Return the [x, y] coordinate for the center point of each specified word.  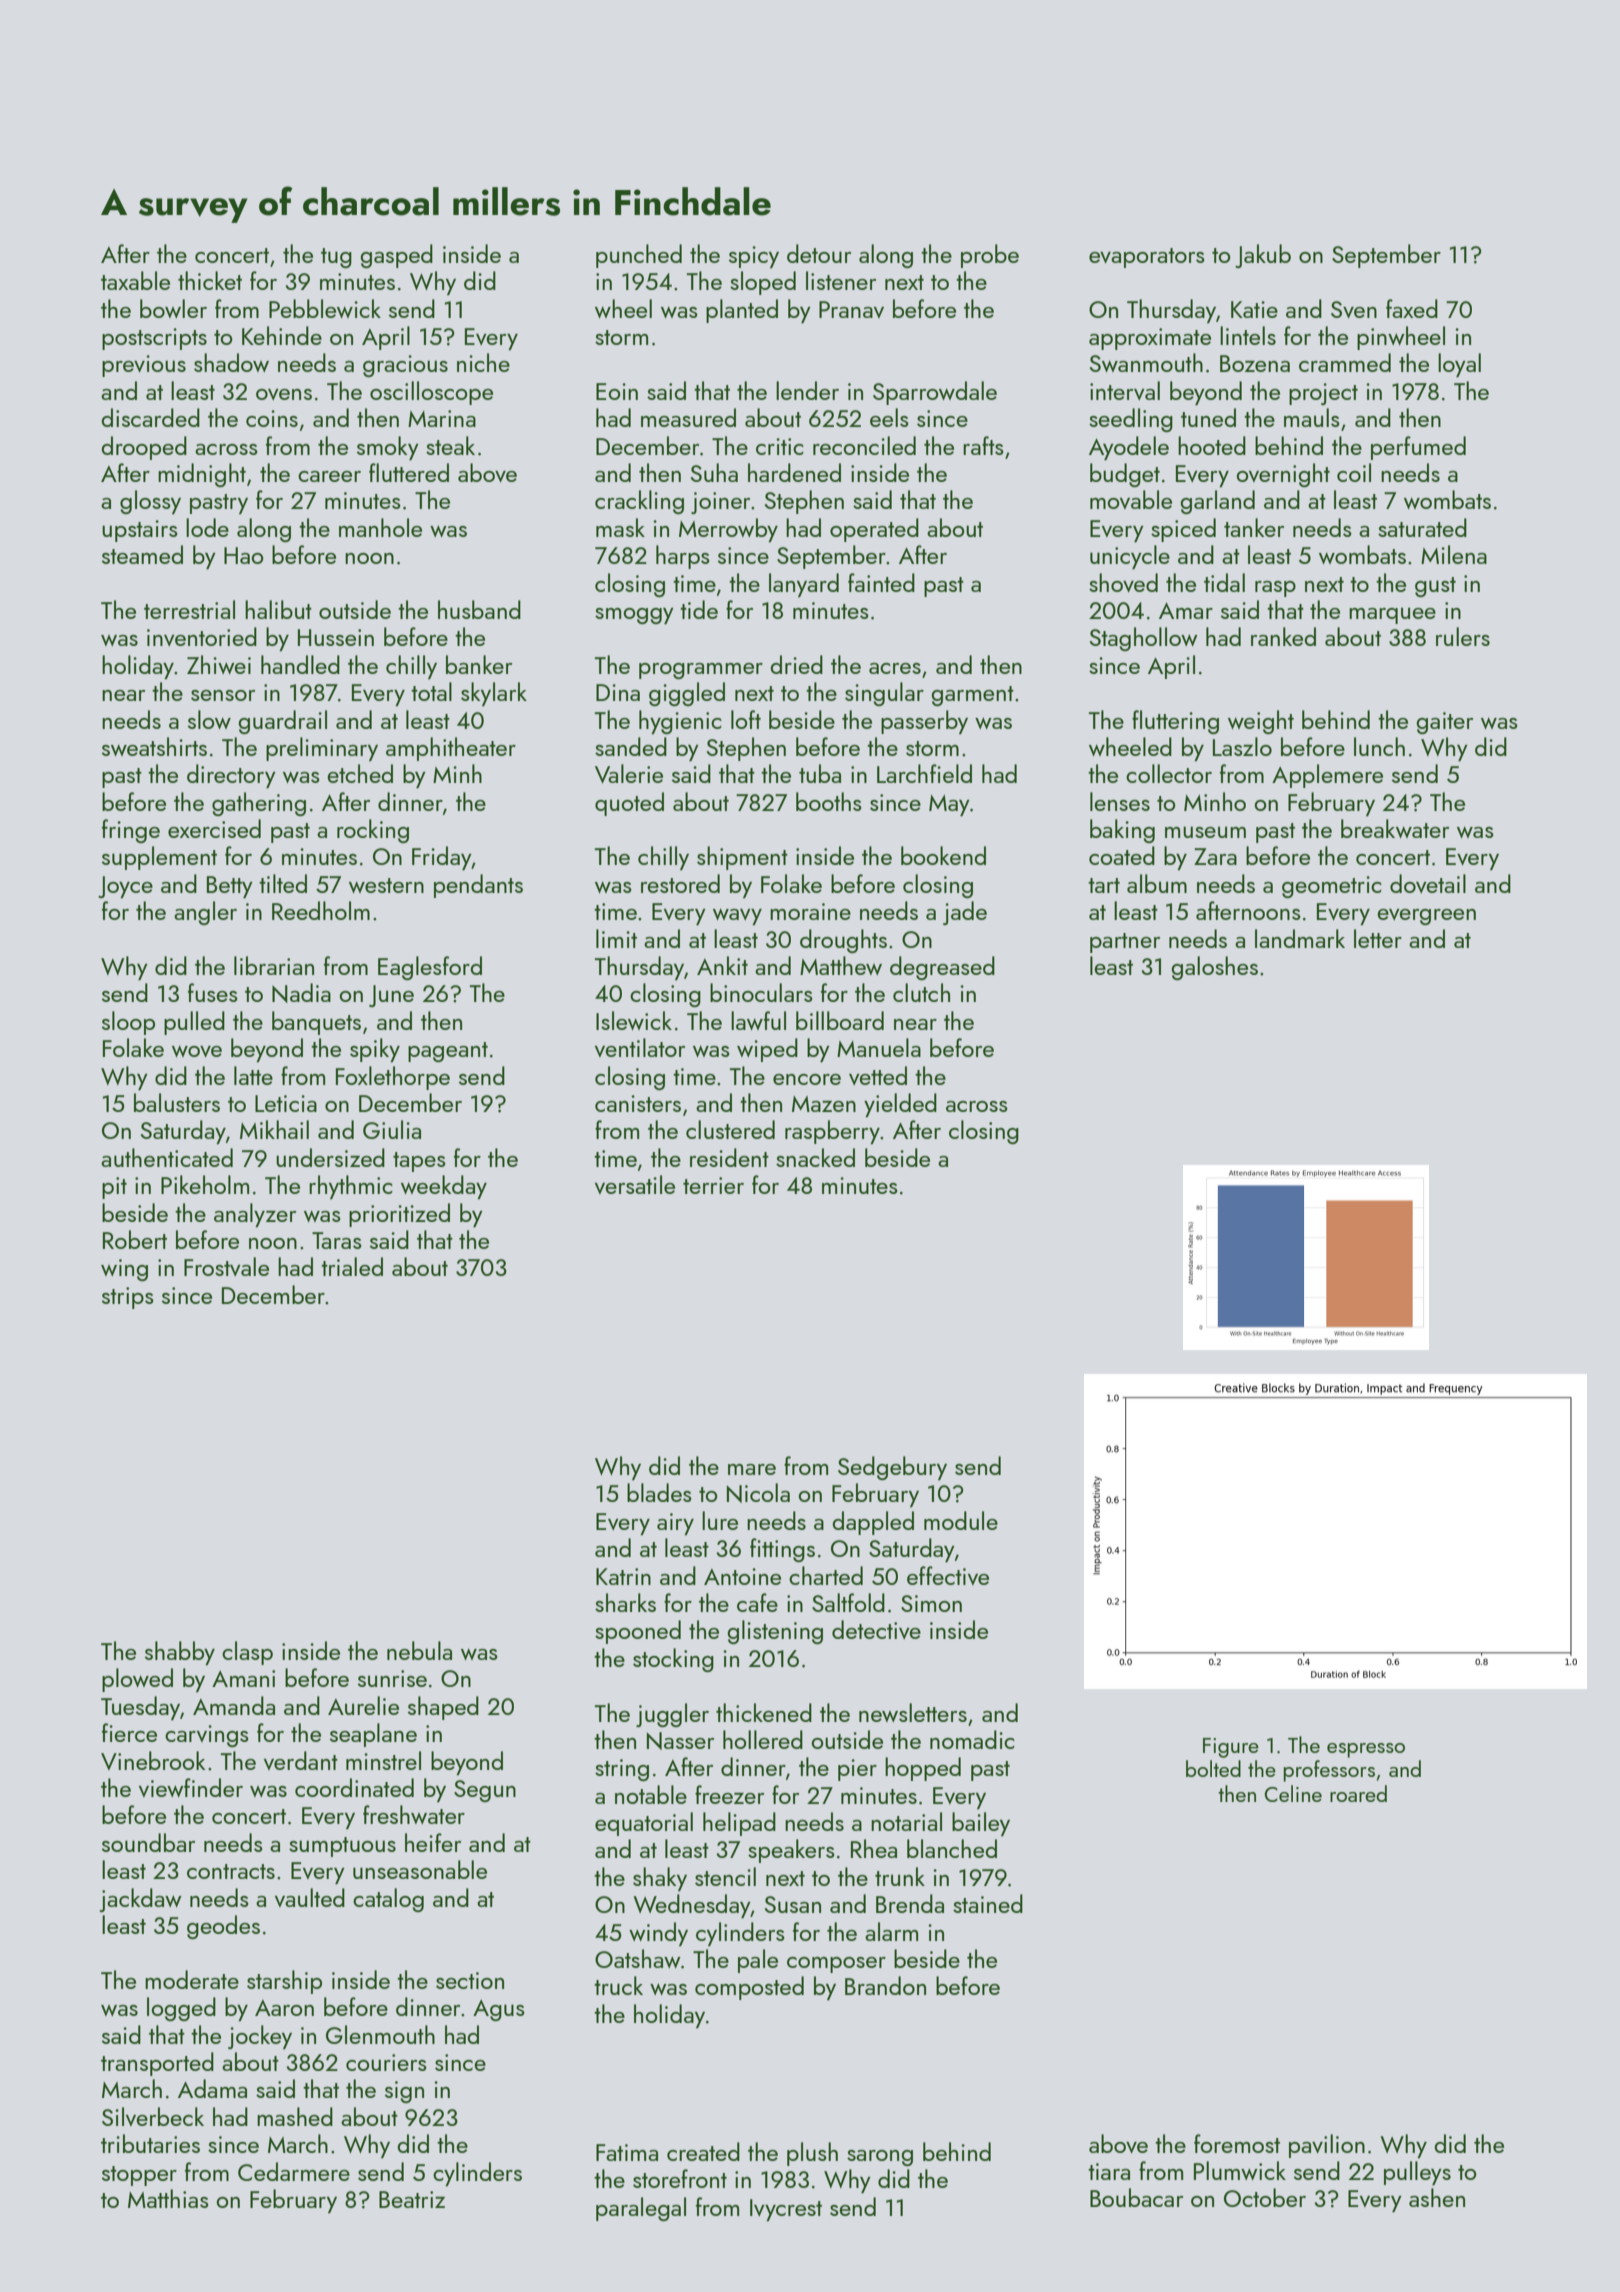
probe [990, 256]
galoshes [1214, 968]
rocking [373, 831]
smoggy [634, 616]
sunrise [392, 1678]
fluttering [1175, 722]
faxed [1412, 308]
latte [253, 1075]
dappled [873, 1523]
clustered [730, 1129]
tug [336, 258]
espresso [1366, 1750]
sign [404, 2092]
